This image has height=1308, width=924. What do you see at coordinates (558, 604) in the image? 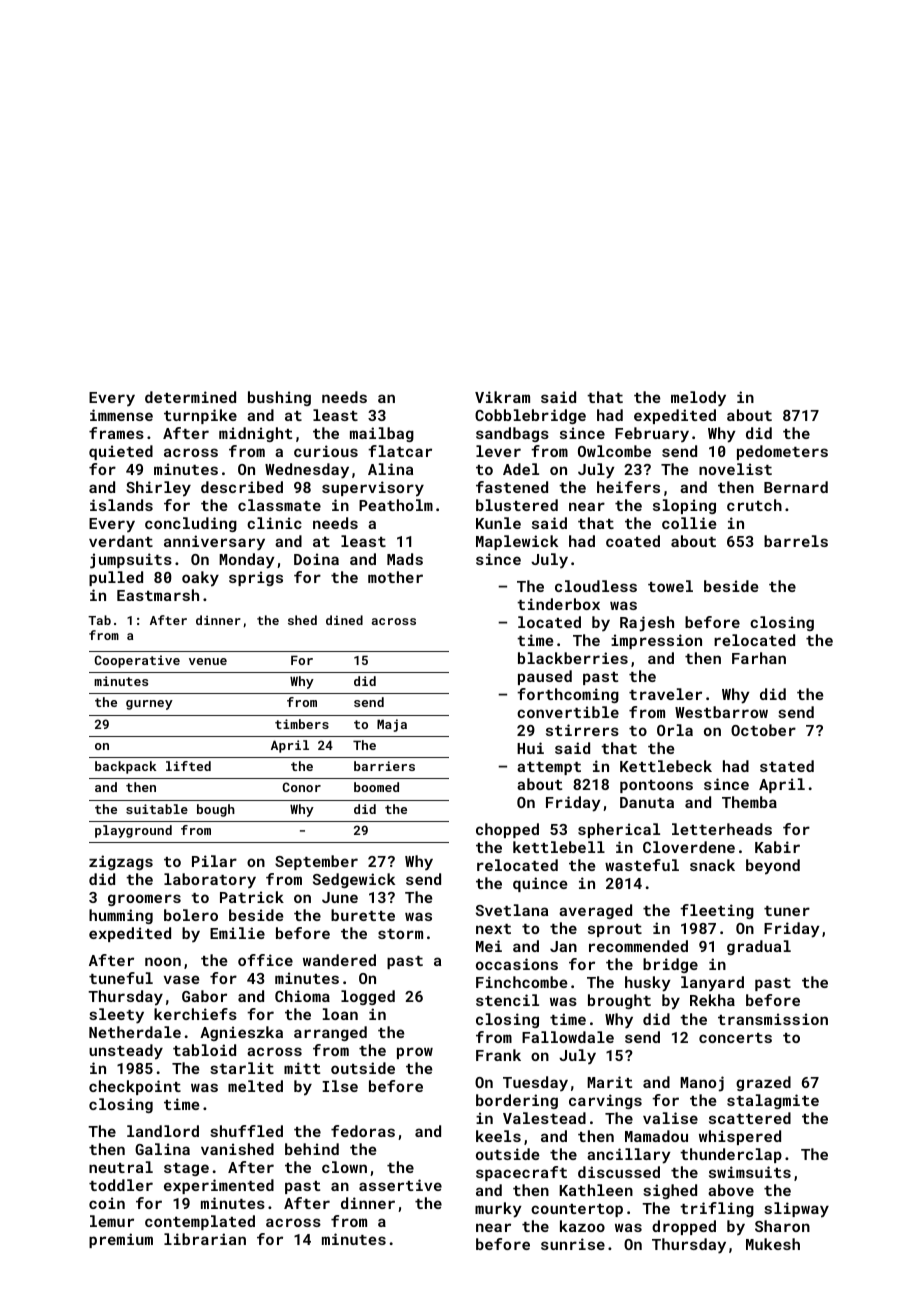
I see `tinderbox` at bounding box center [558, 604].
